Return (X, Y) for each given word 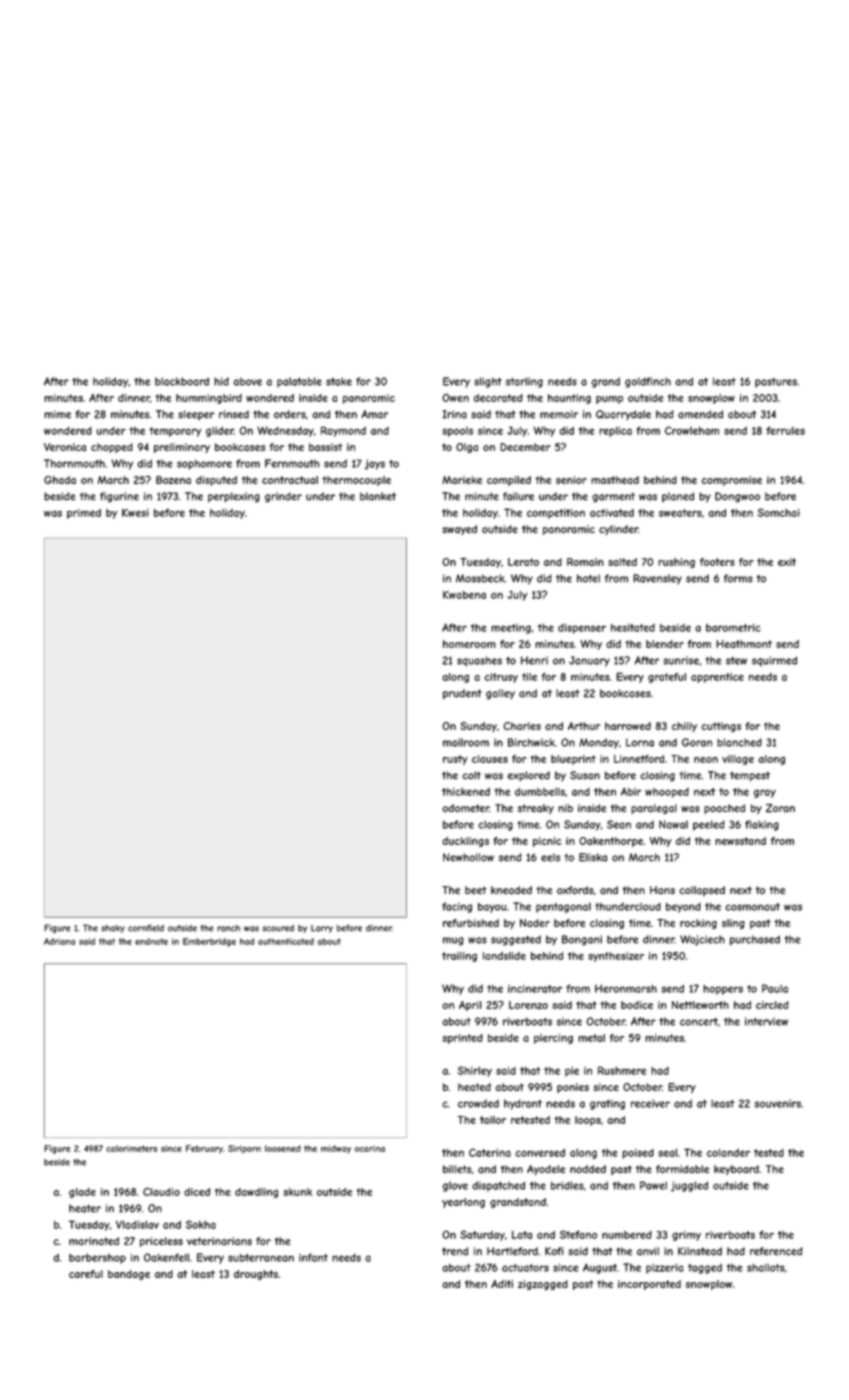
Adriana (59, 941)
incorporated (649, 1285)
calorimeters (131, 1148)
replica (615, 432)
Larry (322, 929)
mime (57, 414)
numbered (627, 1235)
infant (313, 1257)
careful (86, 1274)
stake (339, 382)
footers (717, 562)
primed (84, 514)
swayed (459, 530)
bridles (567, 1185)
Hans (662, 890)
